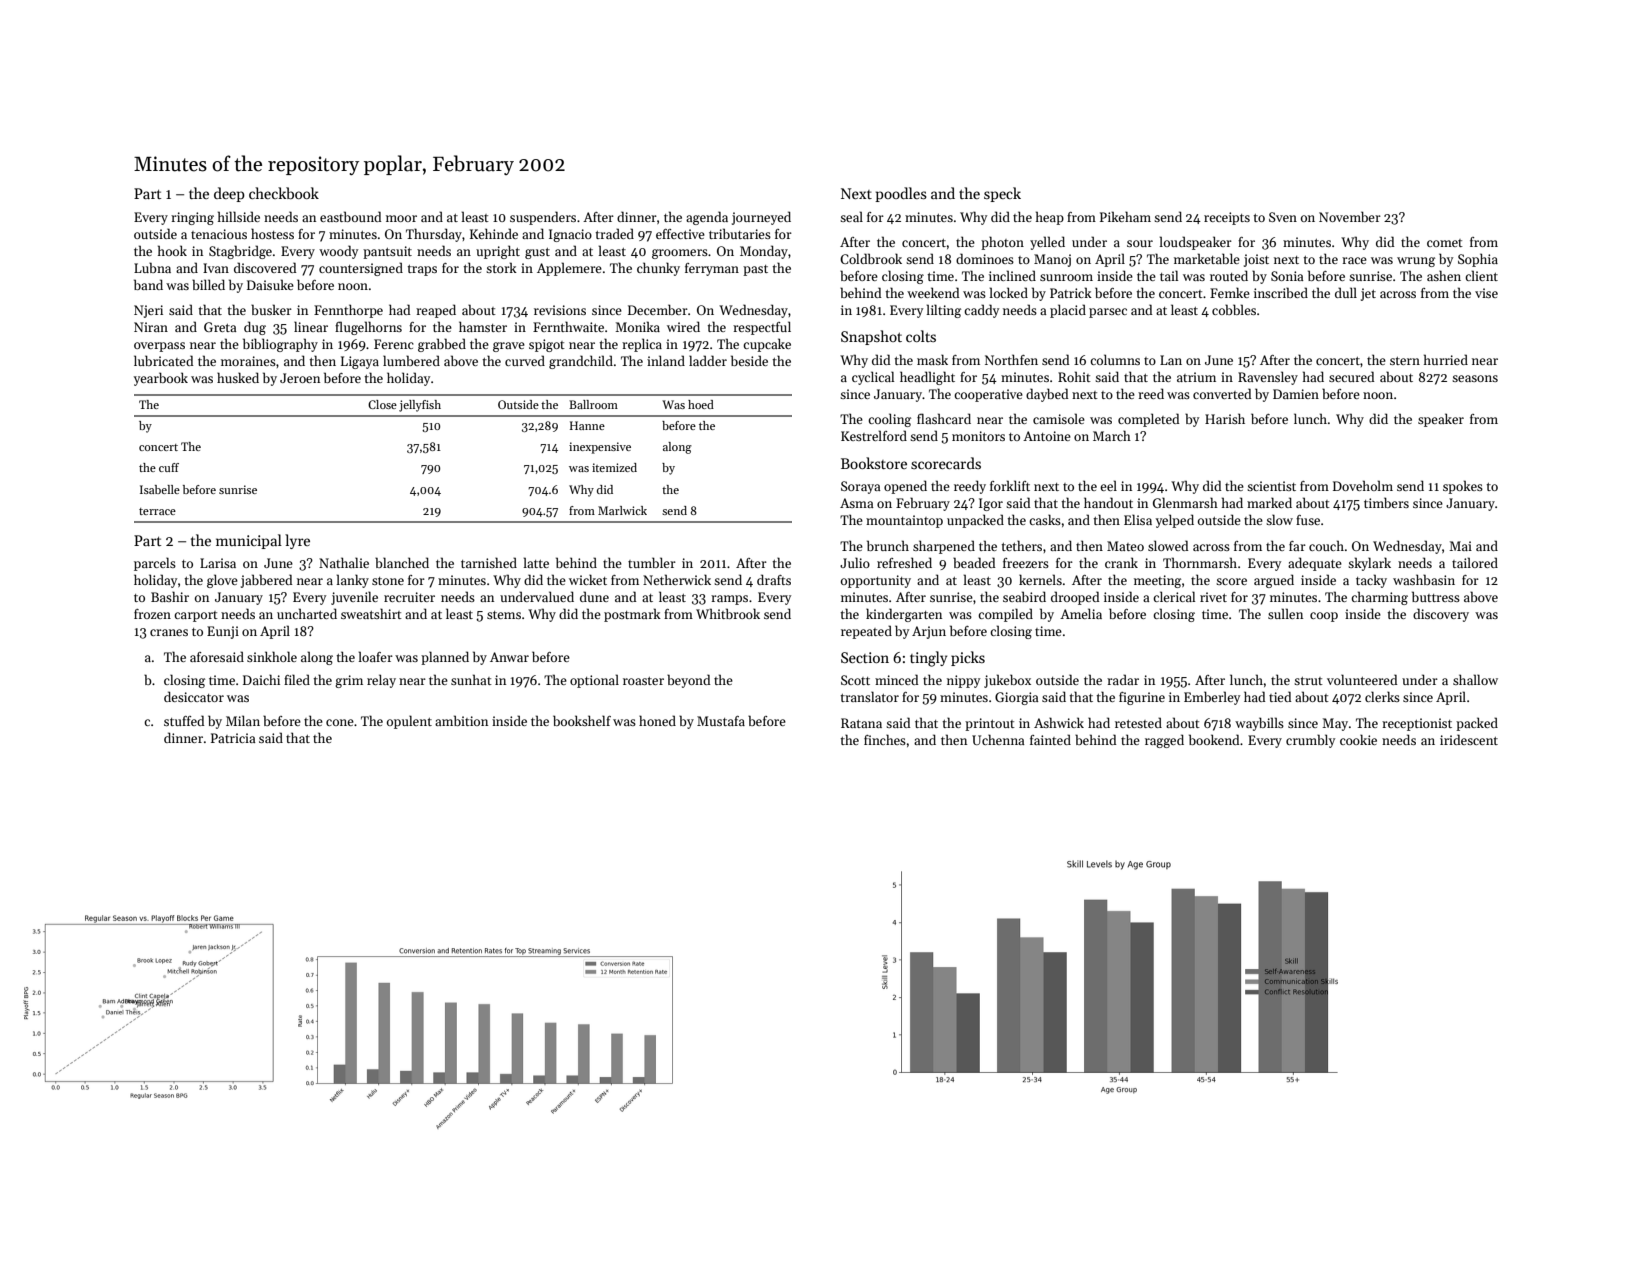 This screenshot has width=1632, height=1261. Describe the element at coordinates (1352, 376) in the screenshot. I see `secured` at that location.
